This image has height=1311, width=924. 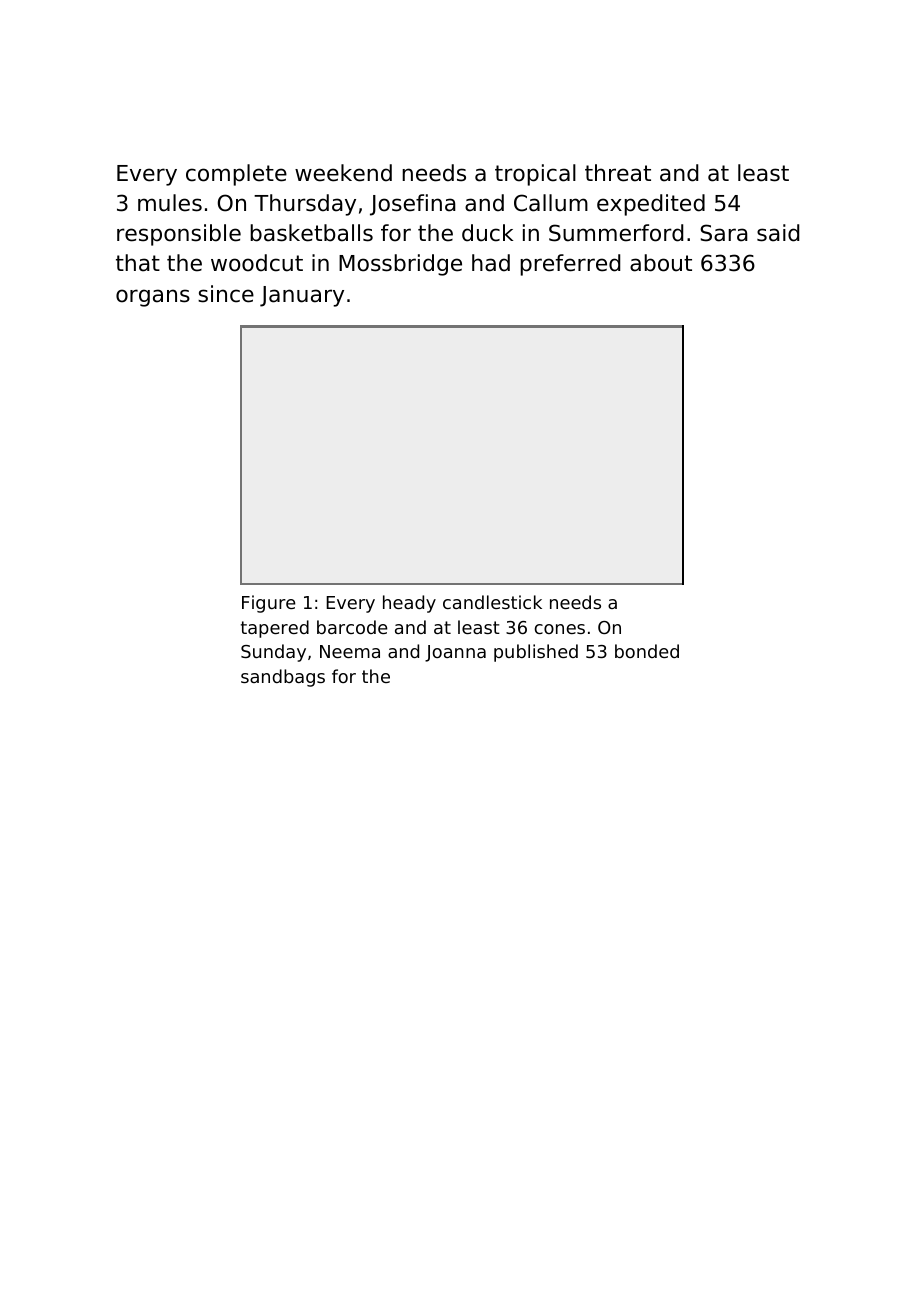 I want to click on preferred, so click(x=570, y=265).
